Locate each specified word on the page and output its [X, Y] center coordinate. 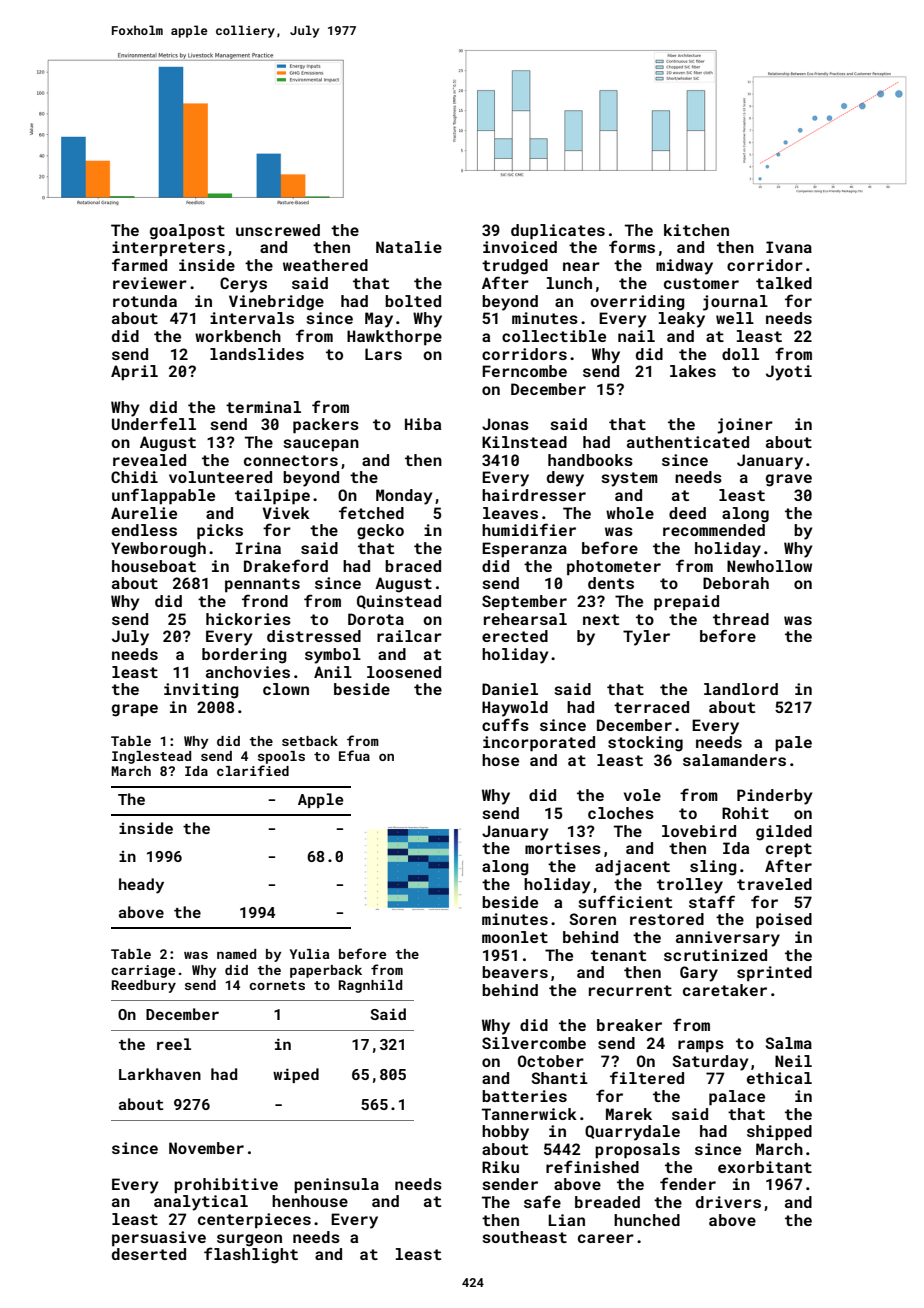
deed [687, 513]
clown [286, 689]
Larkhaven [160, 1074]
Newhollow [769, 566]
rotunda [145, 301]
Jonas [505, 424]
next [601, 619]
